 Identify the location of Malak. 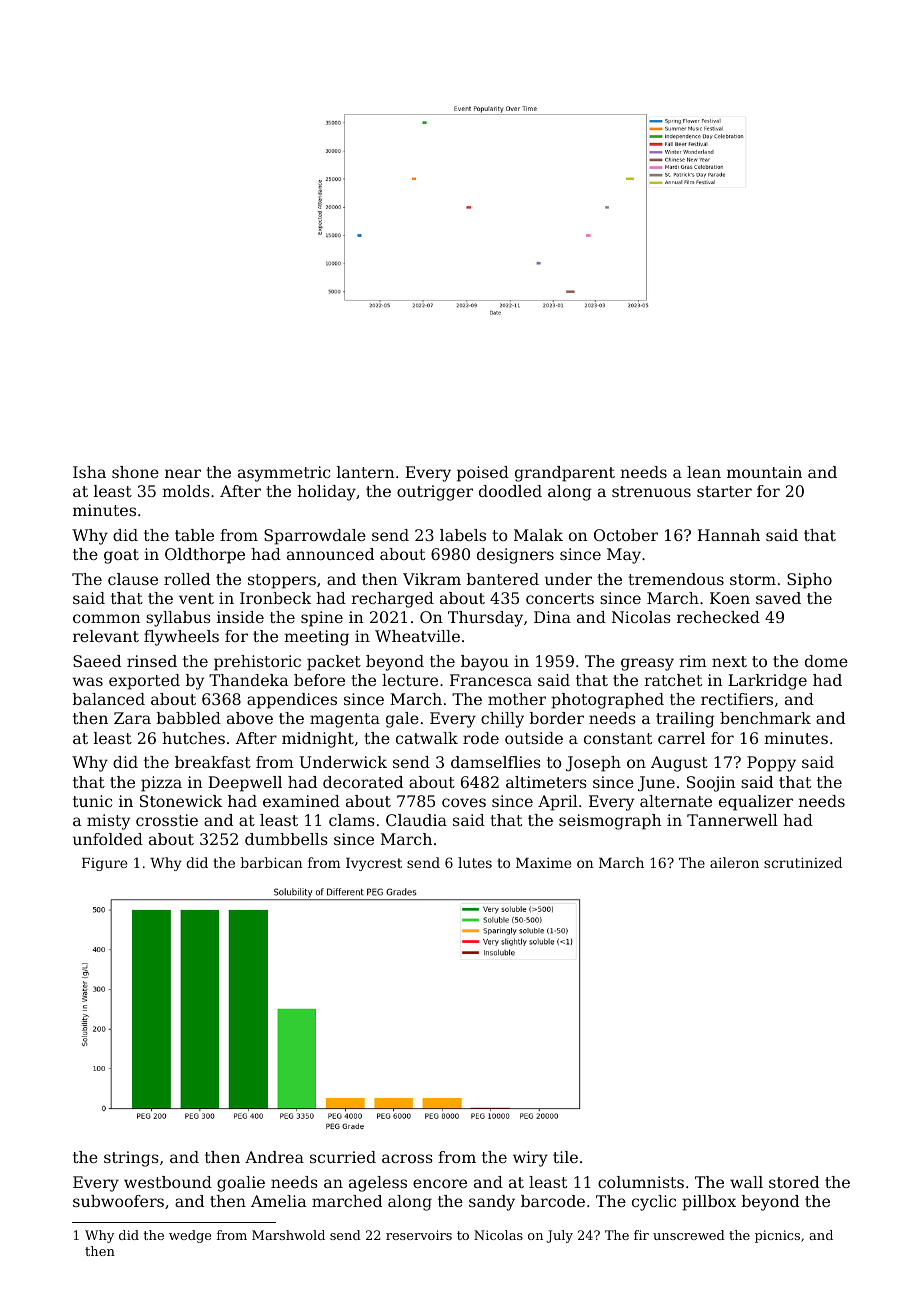
(538, 535).
